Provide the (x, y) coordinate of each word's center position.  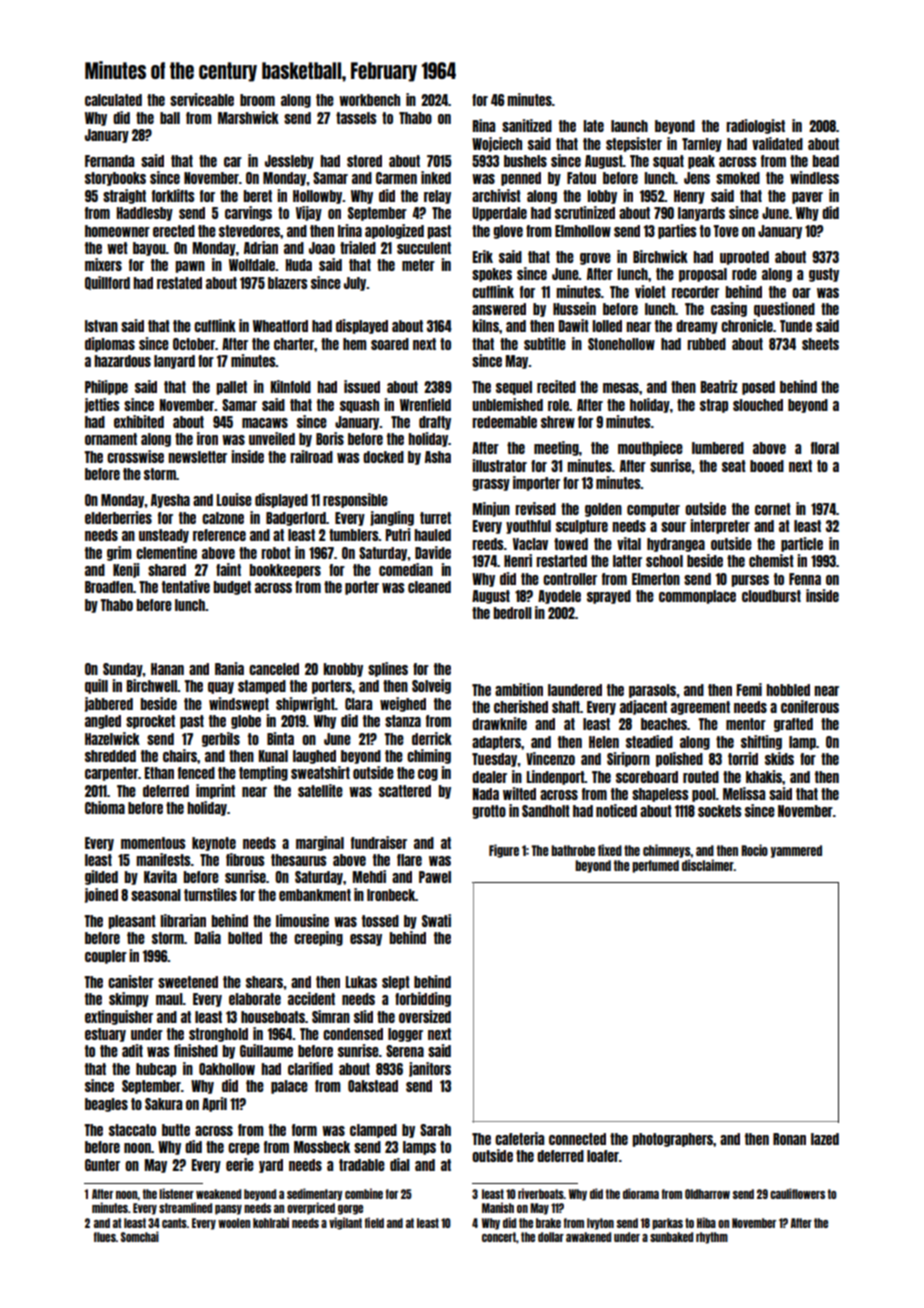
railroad (311, 456)
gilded (101, 877)
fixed (610, 850)
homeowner (117, 231)
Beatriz (719, 386)
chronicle (747, 325)
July (355, 284)
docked (383, 457)
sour (673, 527)
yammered (796, 851)
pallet (231, 388)
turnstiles (210, 894)
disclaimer (708, 865)
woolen (234, 1223)
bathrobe (573, 850)
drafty (435, 423)
